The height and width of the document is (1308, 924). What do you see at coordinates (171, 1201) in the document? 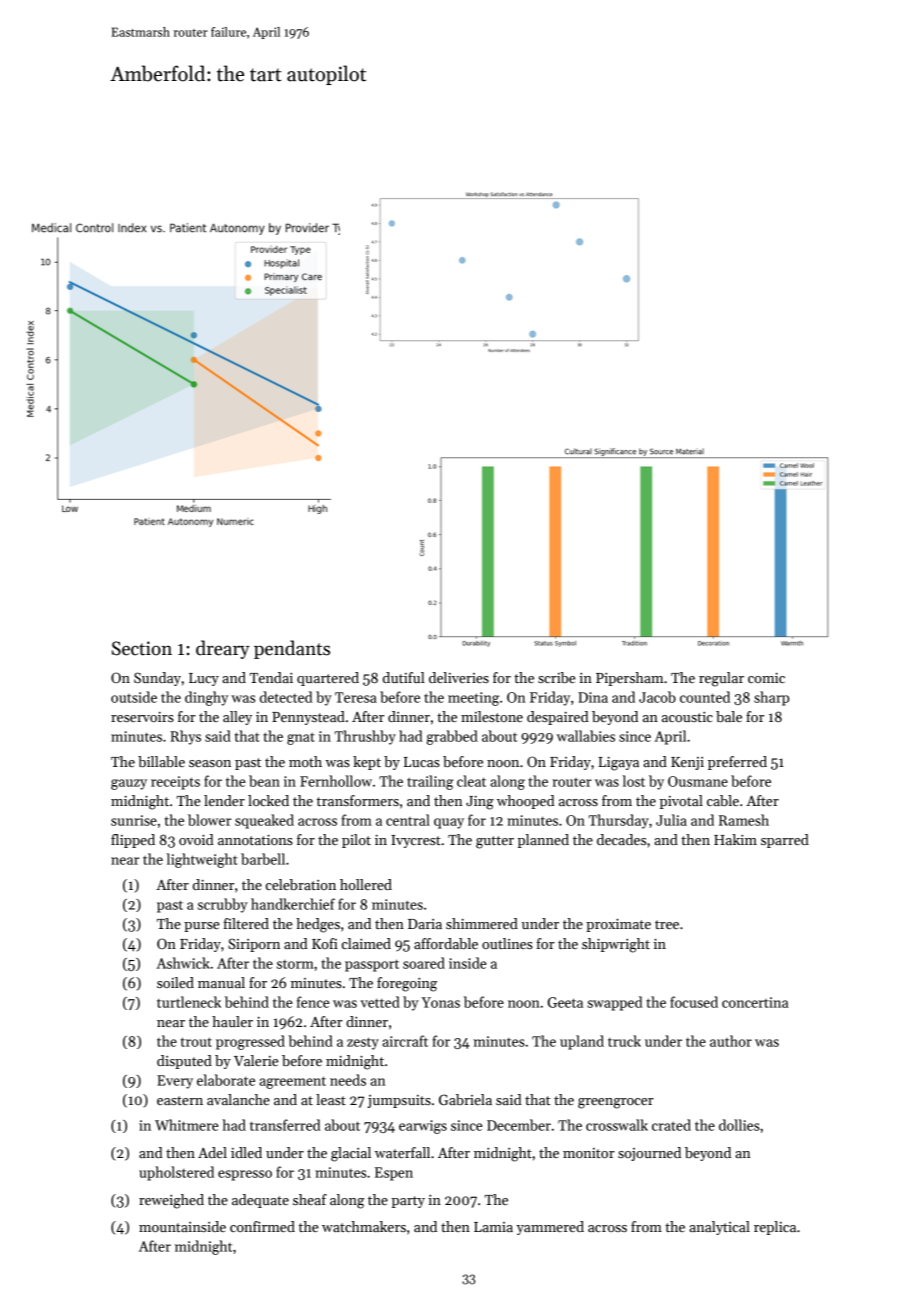
I see `reweighed` at bounding box center [171, 1201].
